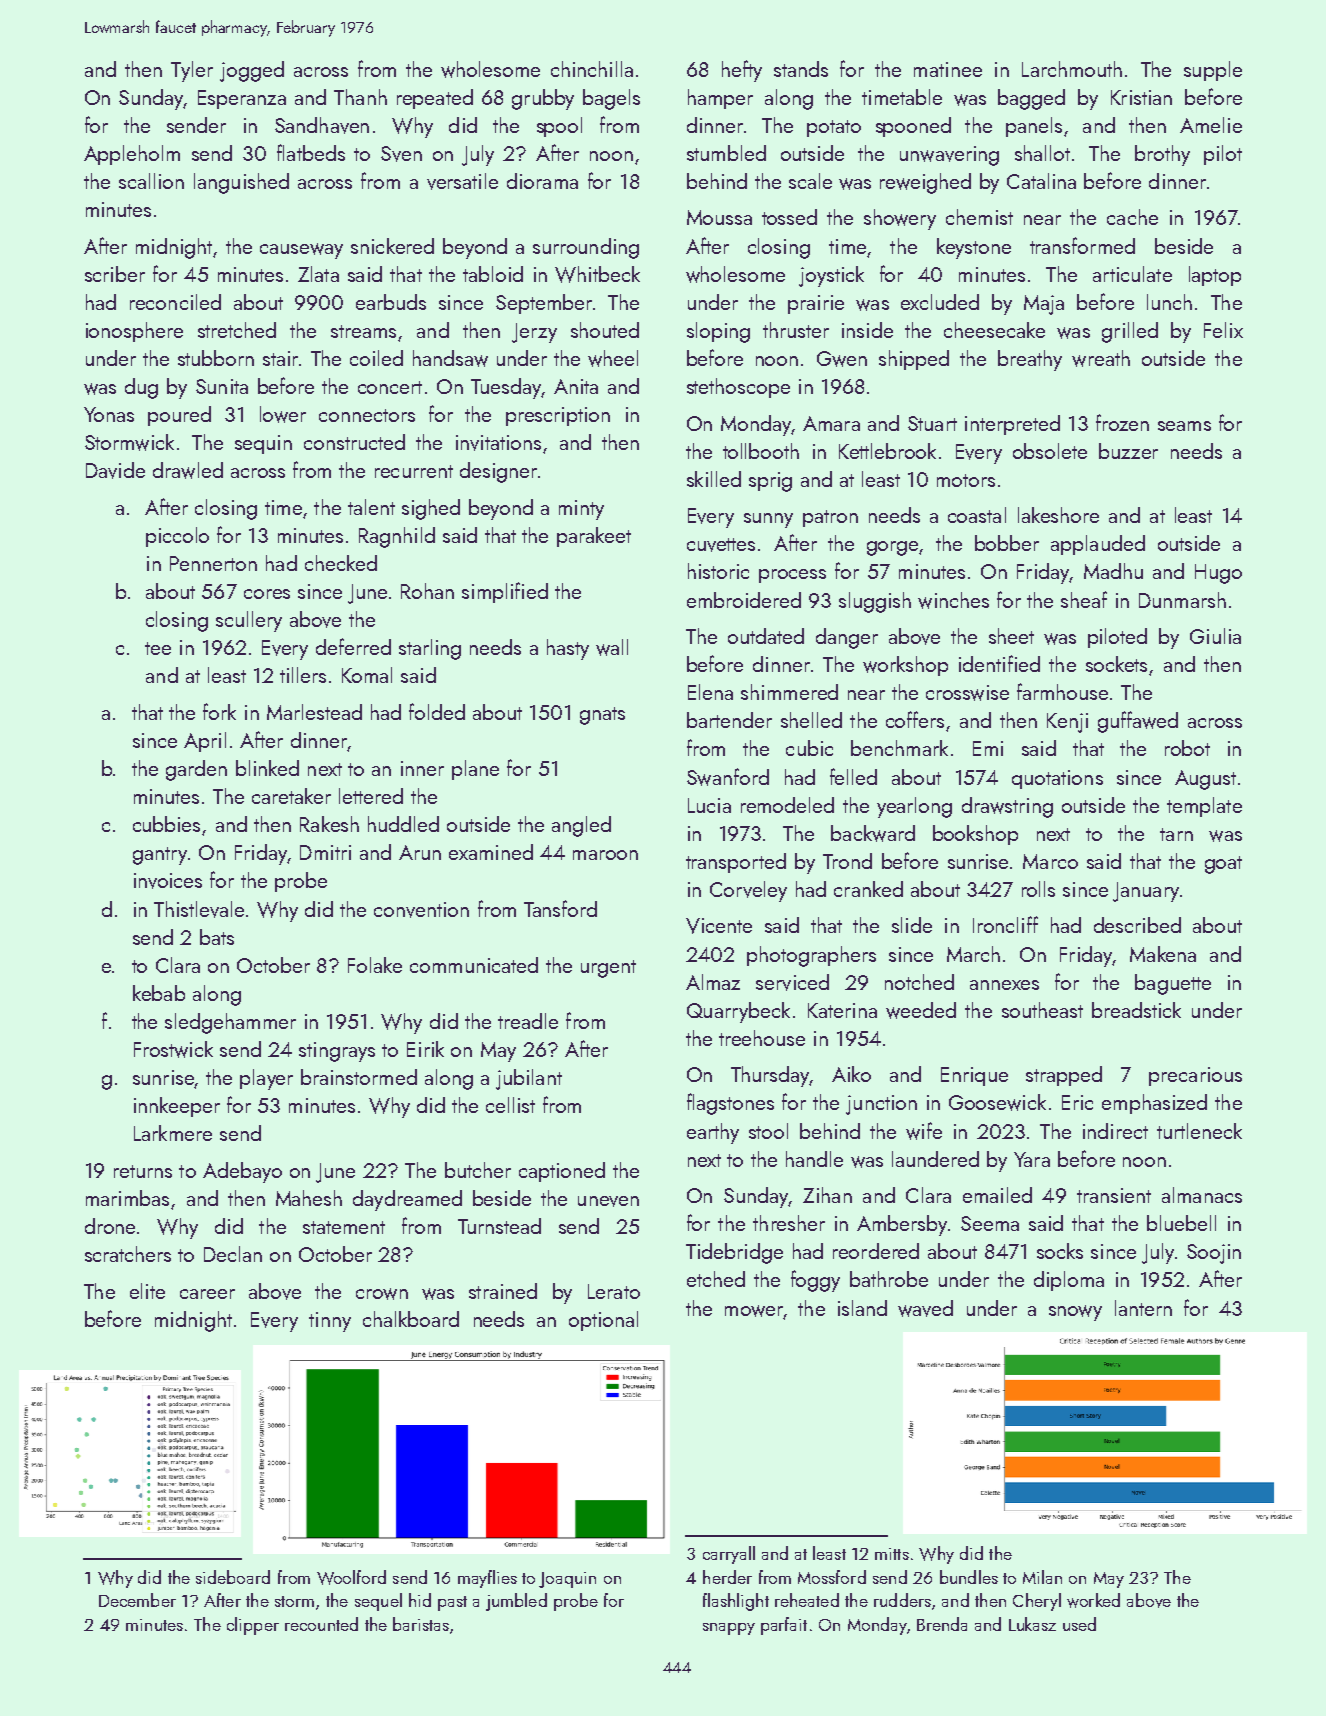  What do you see at coordinates (754, 1311) in the document?
I see `mower` at bounding box center [754, 1311].
